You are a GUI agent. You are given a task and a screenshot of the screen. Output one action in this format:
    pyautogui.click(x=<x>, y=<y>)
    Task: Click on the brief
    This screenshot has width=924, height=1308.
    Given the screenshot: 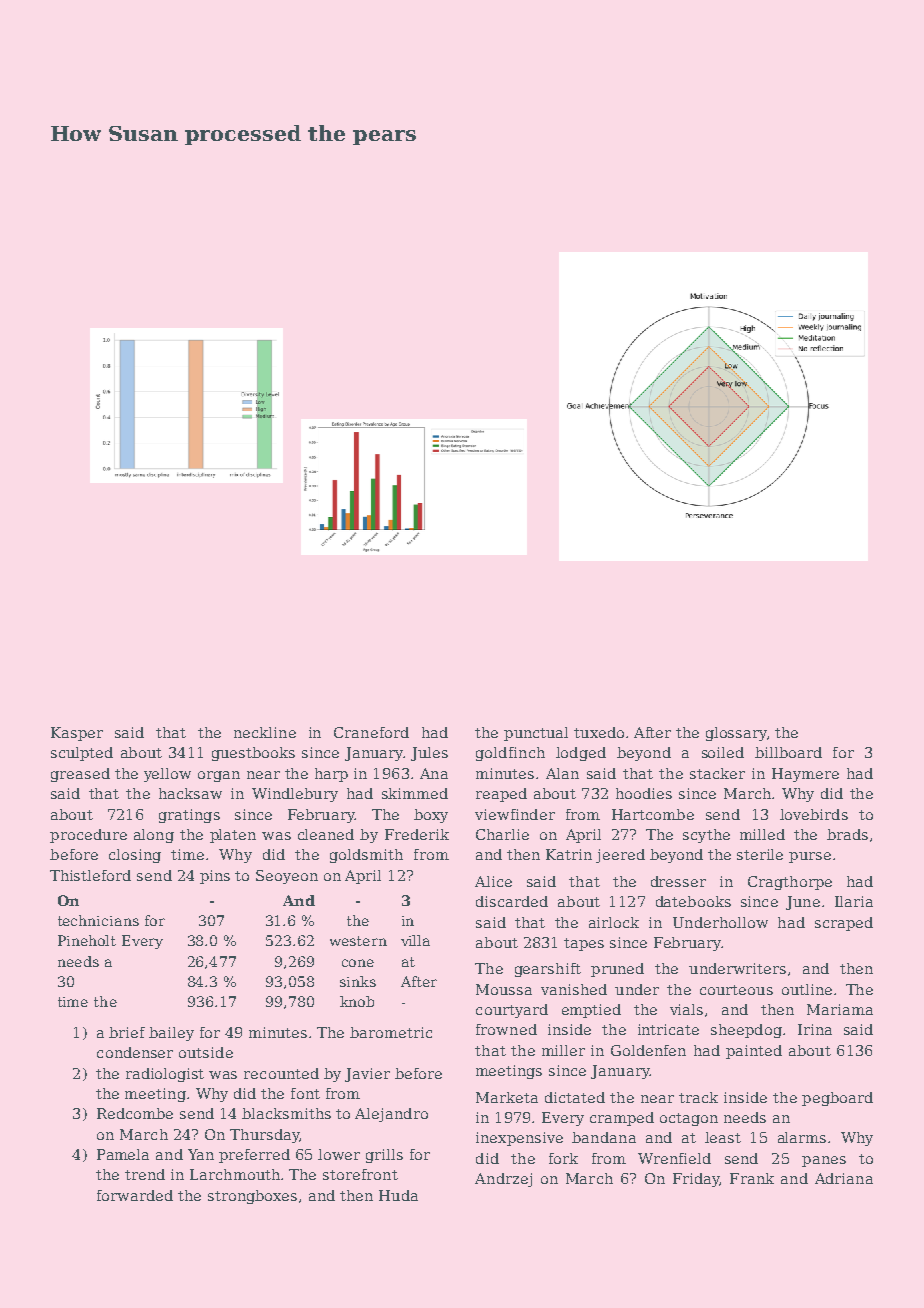 What is the action you would take?
    pyautogui.click(x=127, y=1032)
